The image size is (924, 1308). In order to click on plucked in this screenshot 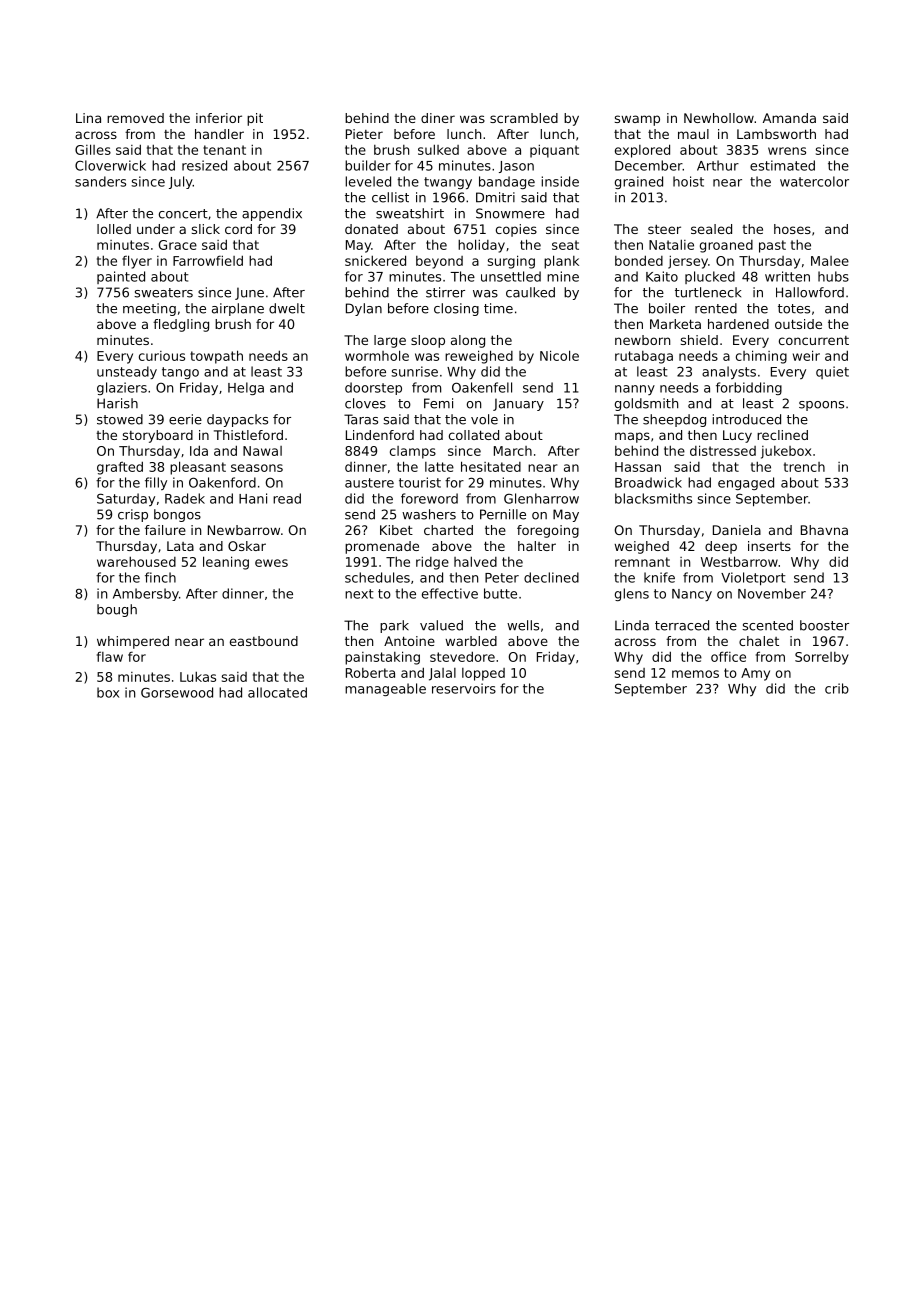, I will do `click(710, 277)`.
